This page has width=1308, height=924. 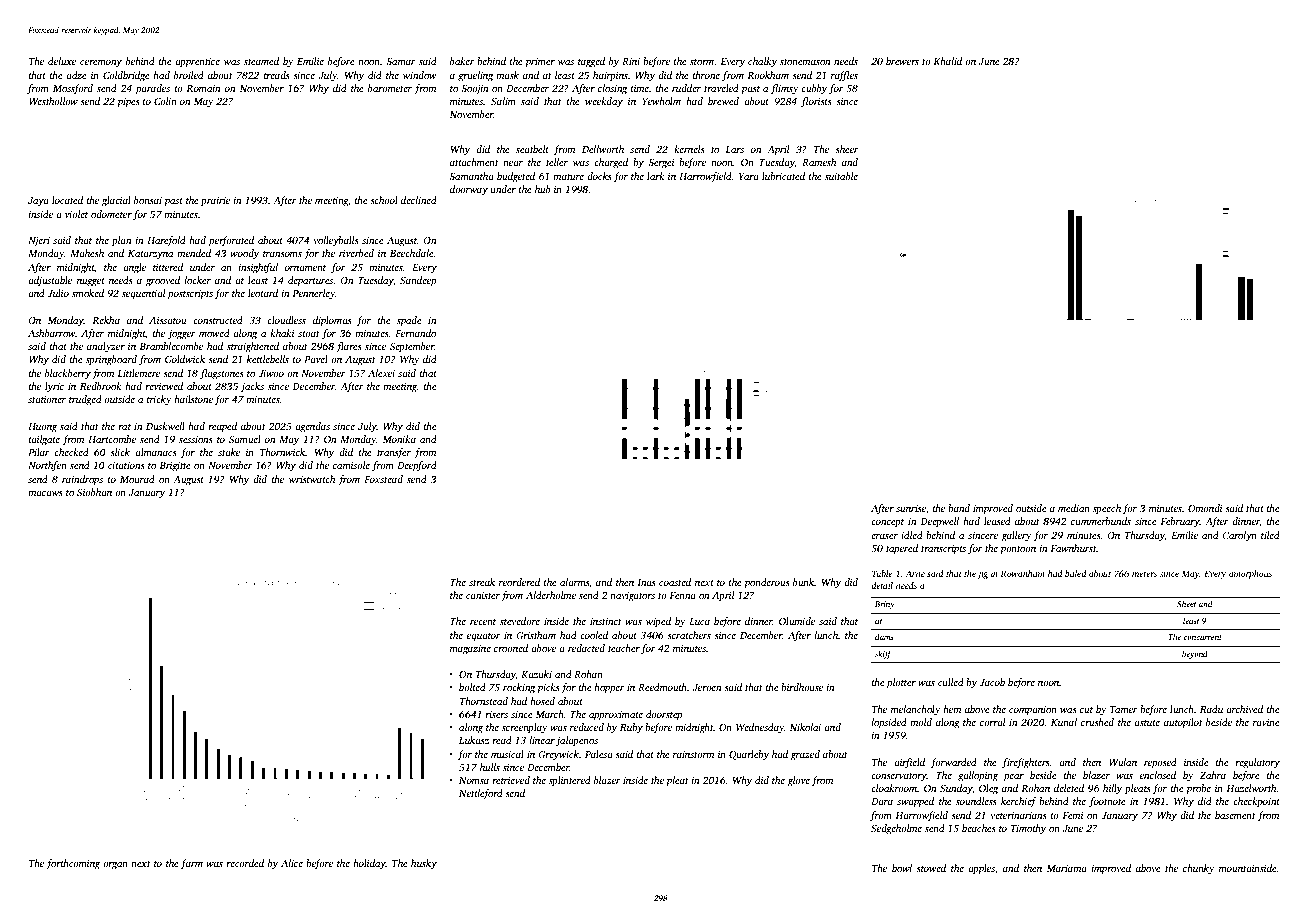 What do you see at coordinates (959, 508) in the page?
I see `band` at bounding box center [959, 508].
